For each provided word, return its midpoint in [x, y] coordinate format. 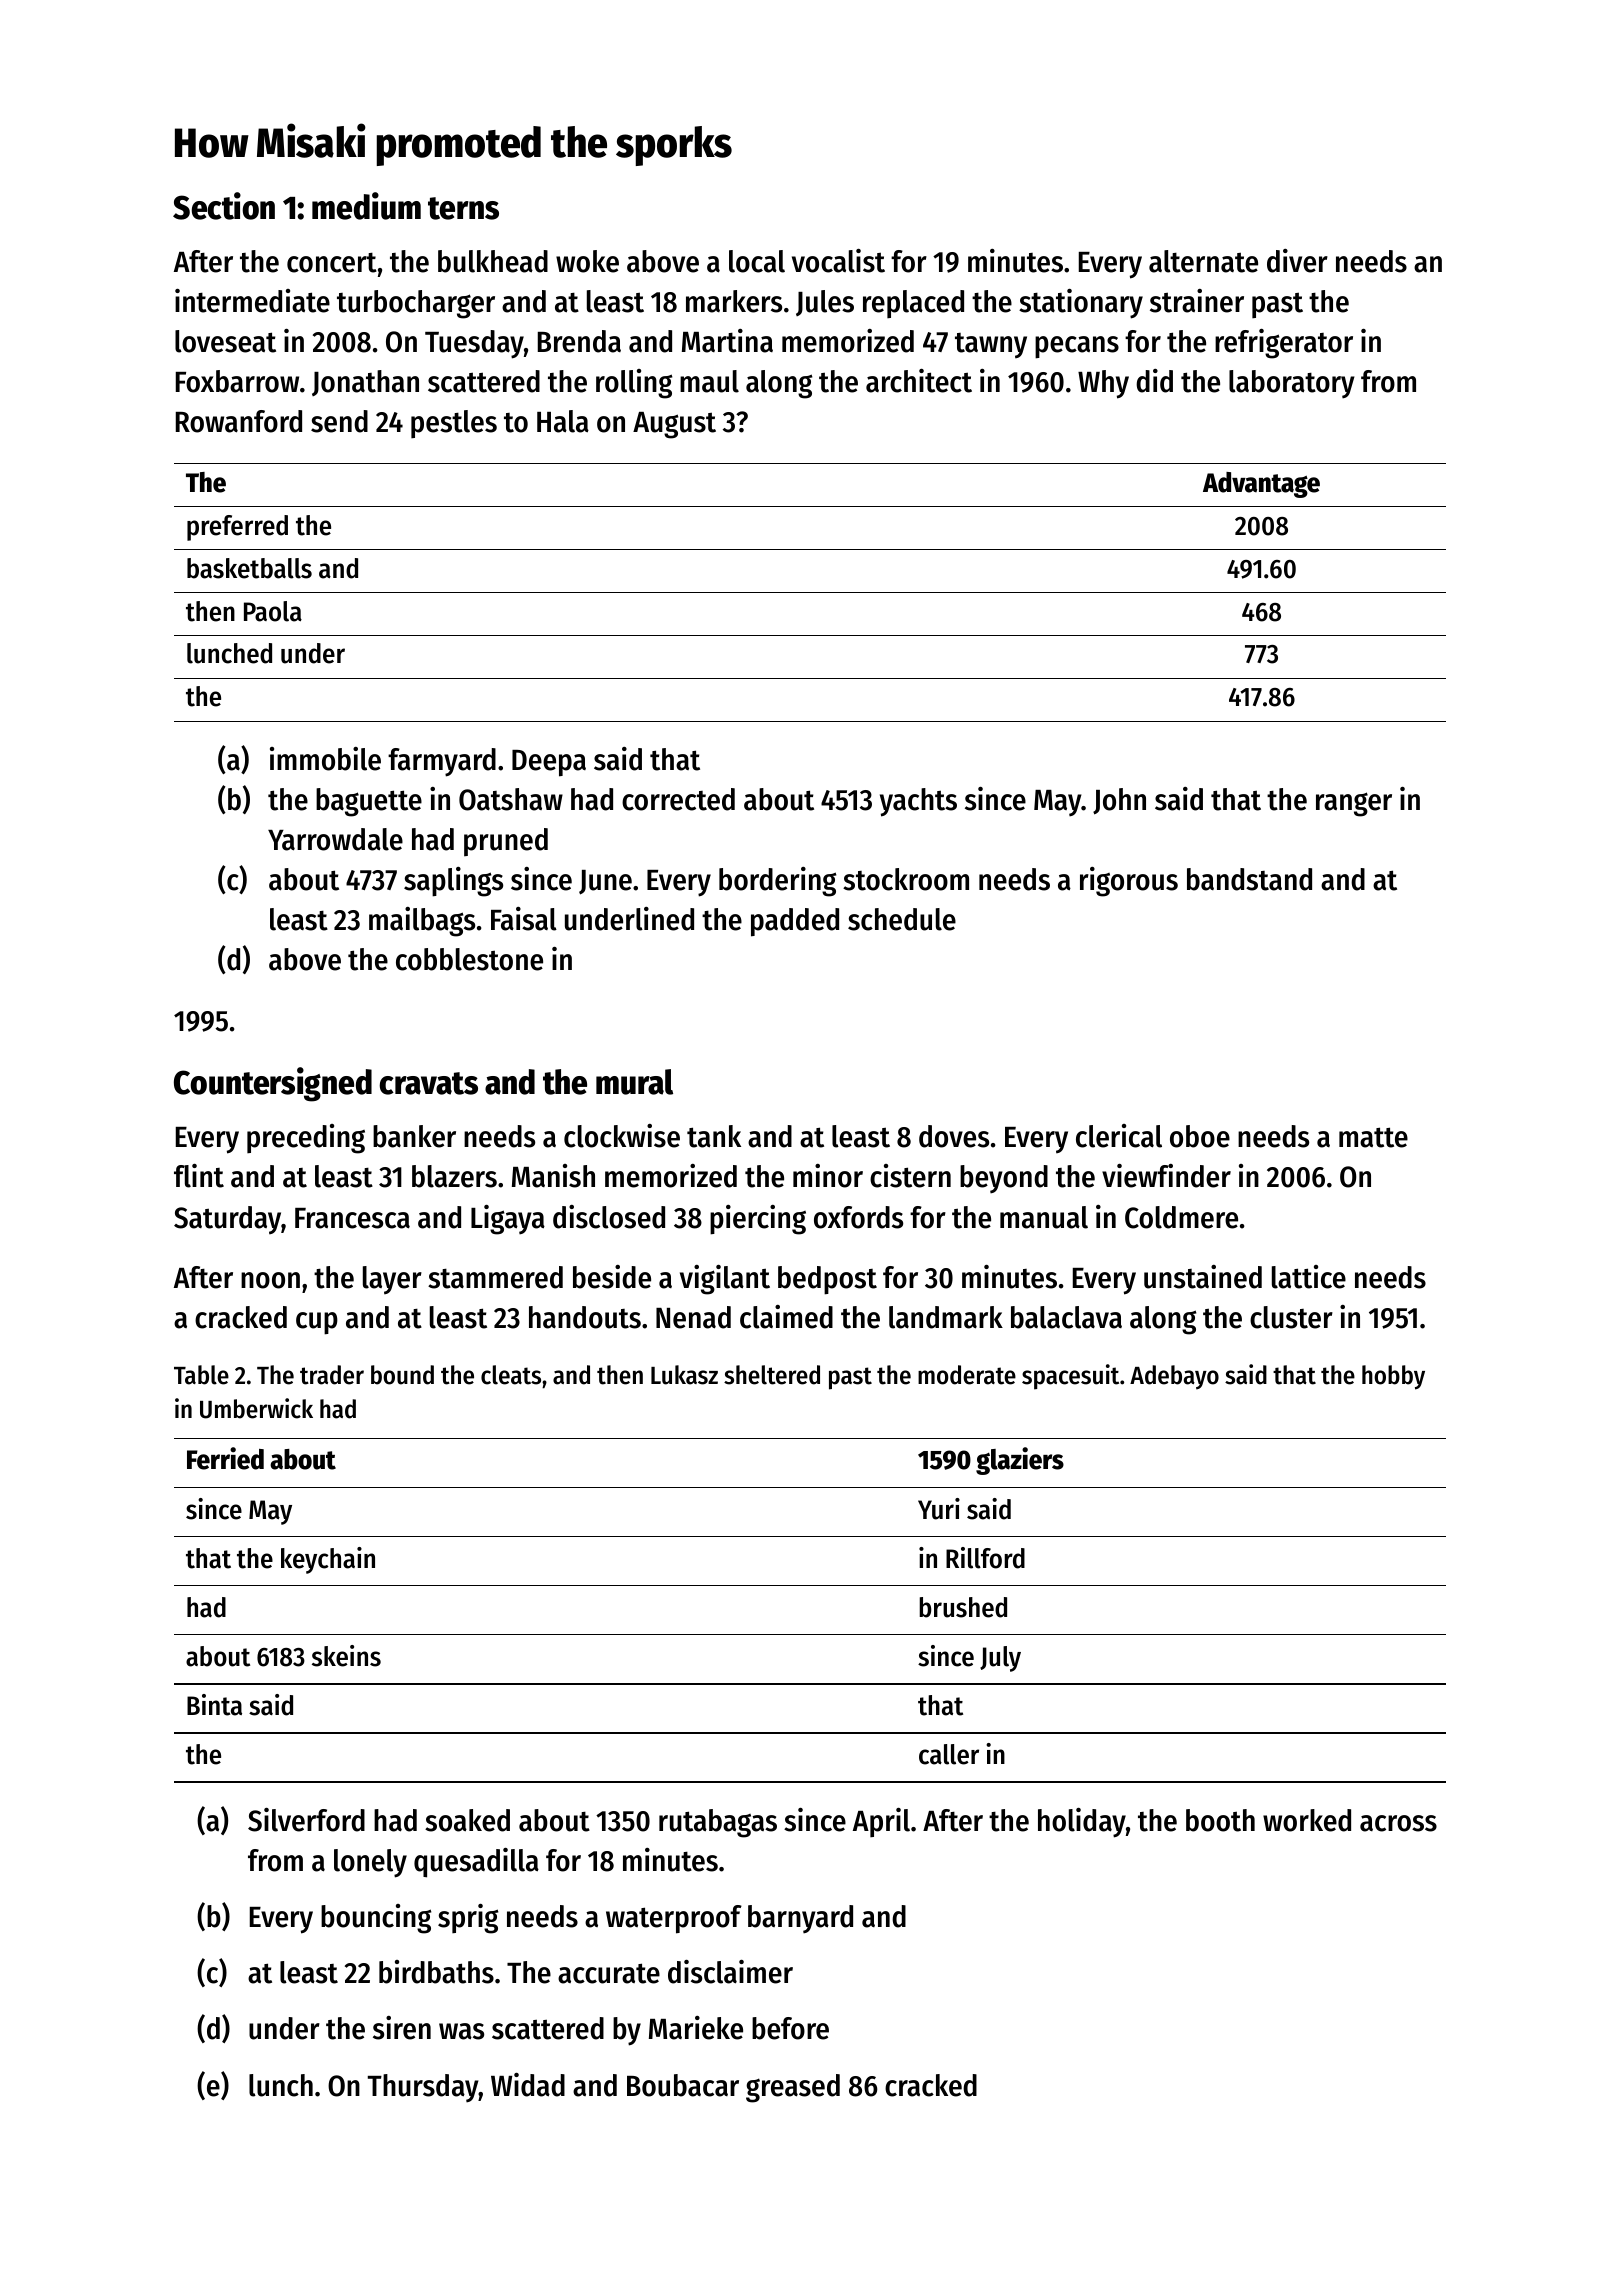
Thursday [423, 2088]
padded [795, 922]
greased [793, 2088]
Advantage [1261, 485]
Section [224, 206]
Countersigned [273, 1084]
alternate [1203, 261]
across [1398, 1823]
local [757, 261]
